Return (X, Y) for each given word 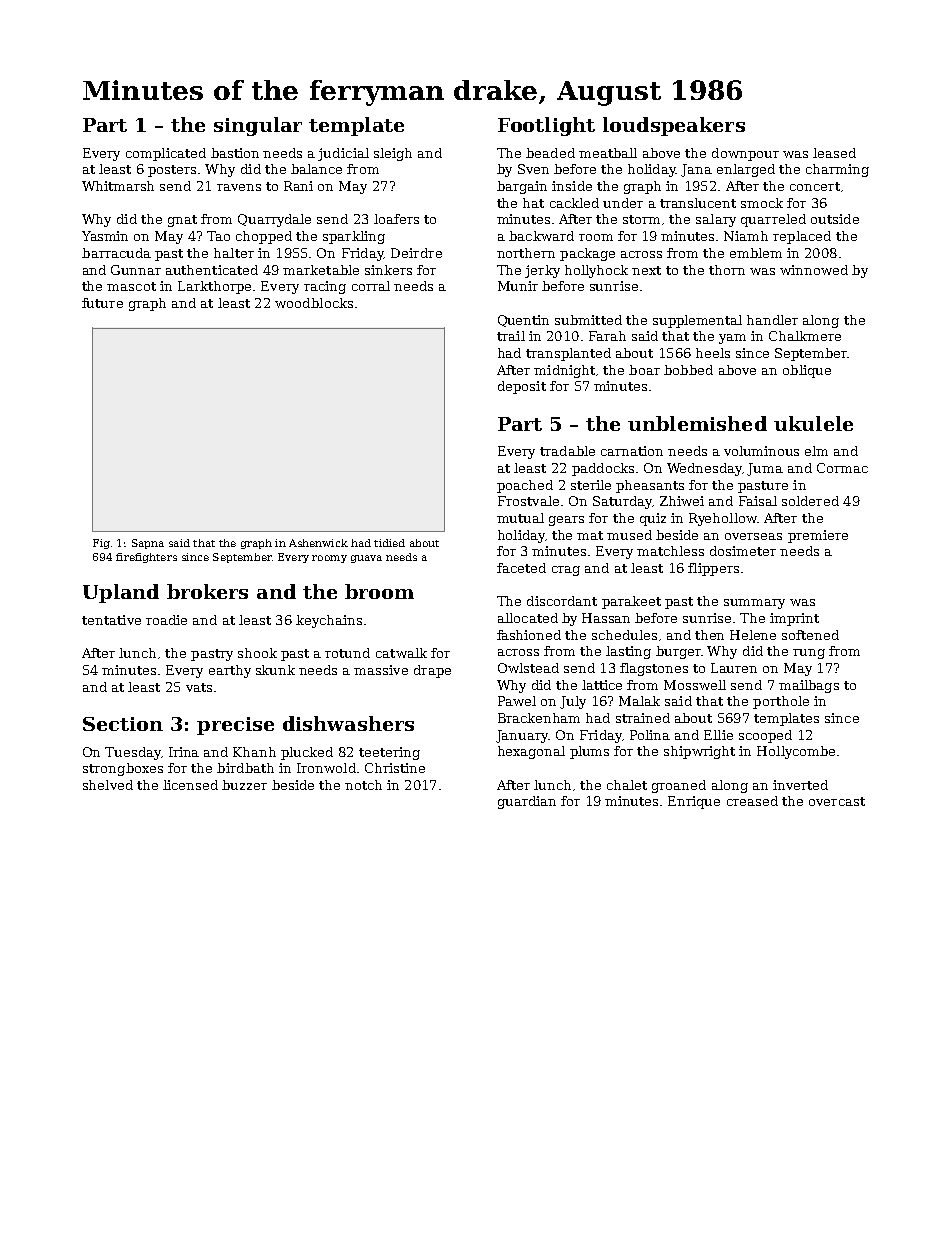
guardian (527, 802)
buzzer (244, 785)
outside (835, 219)
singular (258, 126)
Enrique (694, 802)
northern (526, 253)
